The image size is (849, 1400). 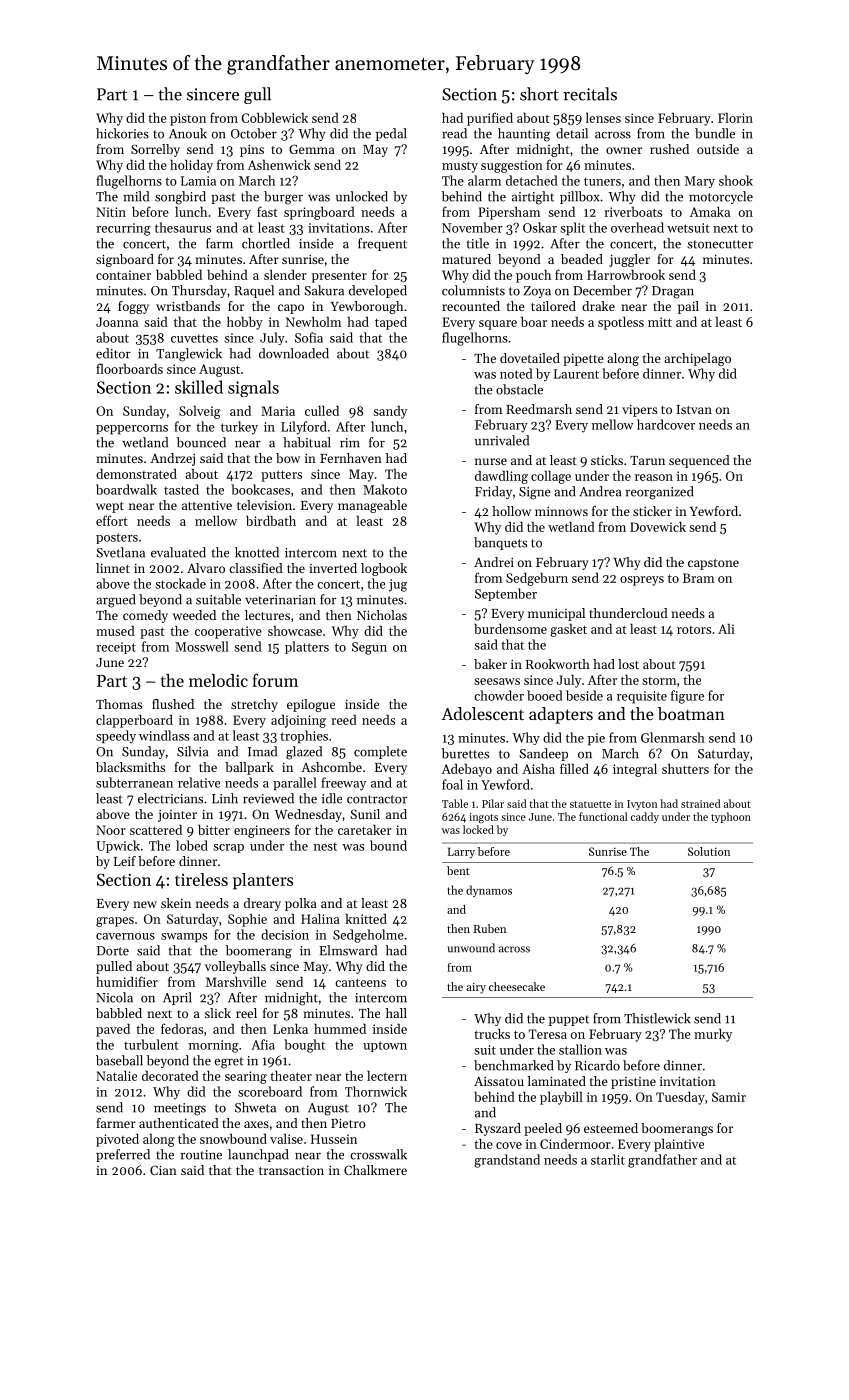 I want to click on read, so click(x=454, y=133).
